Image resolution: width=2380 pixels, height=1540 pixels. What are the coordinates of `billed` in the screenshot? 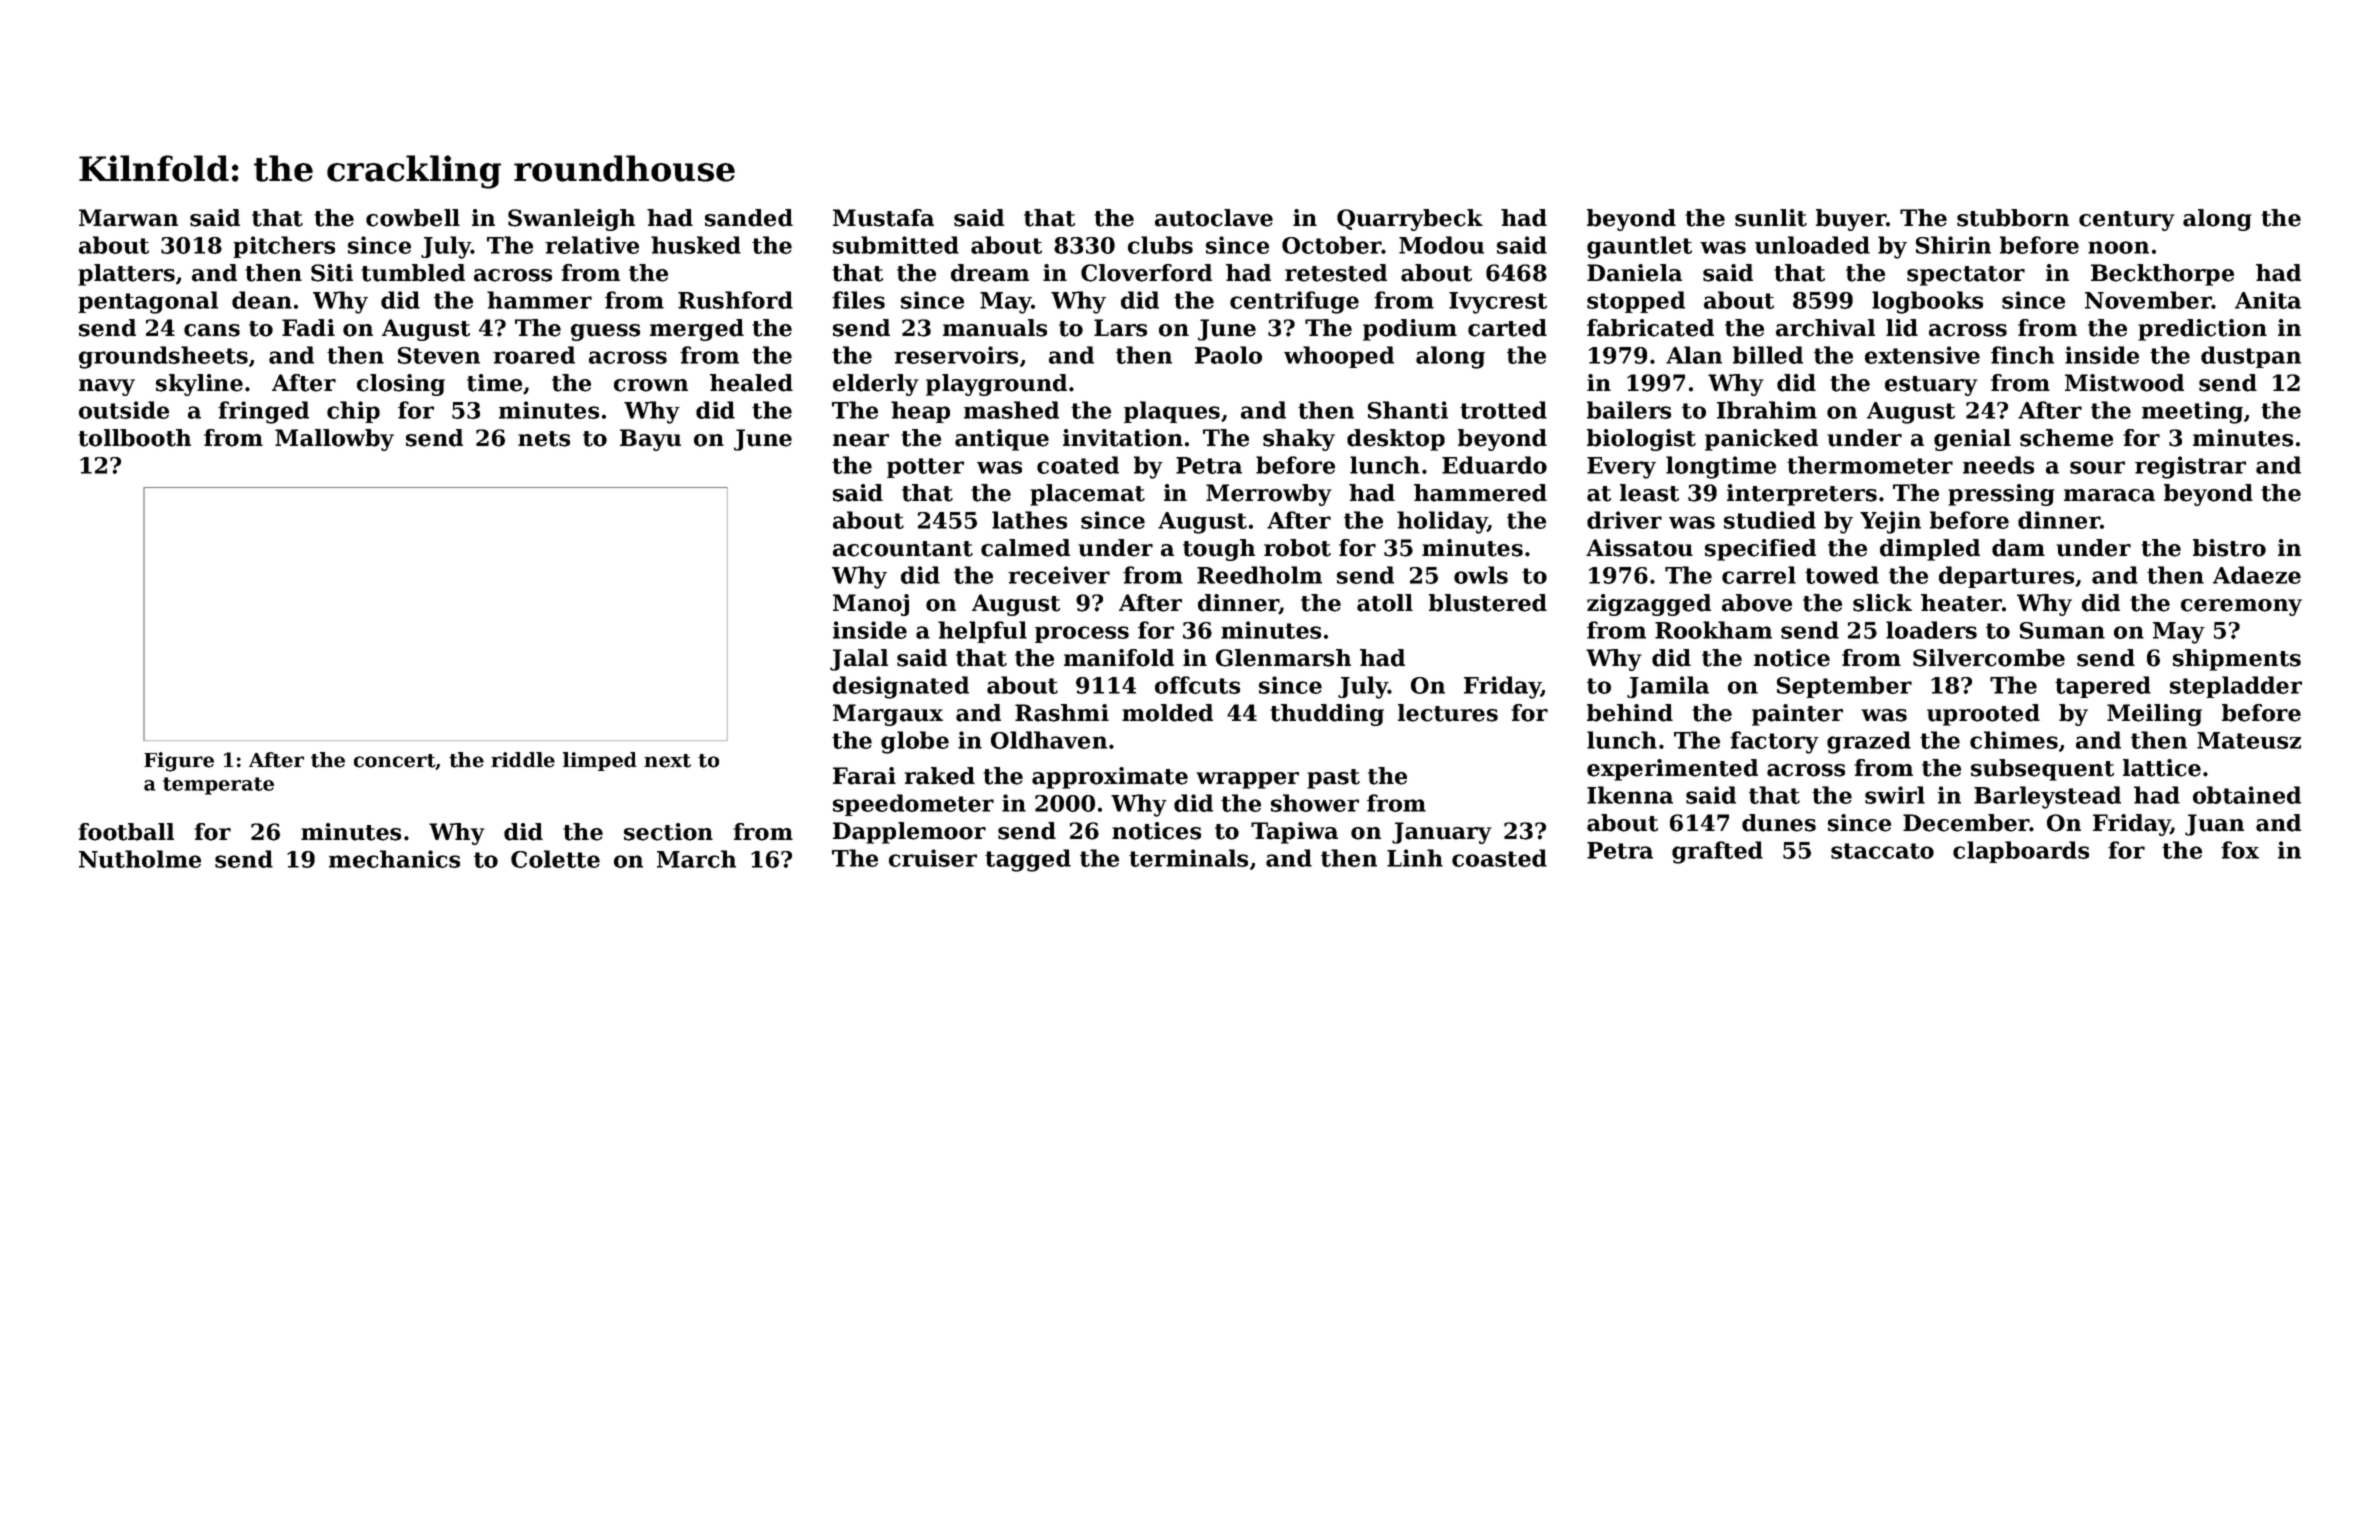 It's located at (1768, 355).
